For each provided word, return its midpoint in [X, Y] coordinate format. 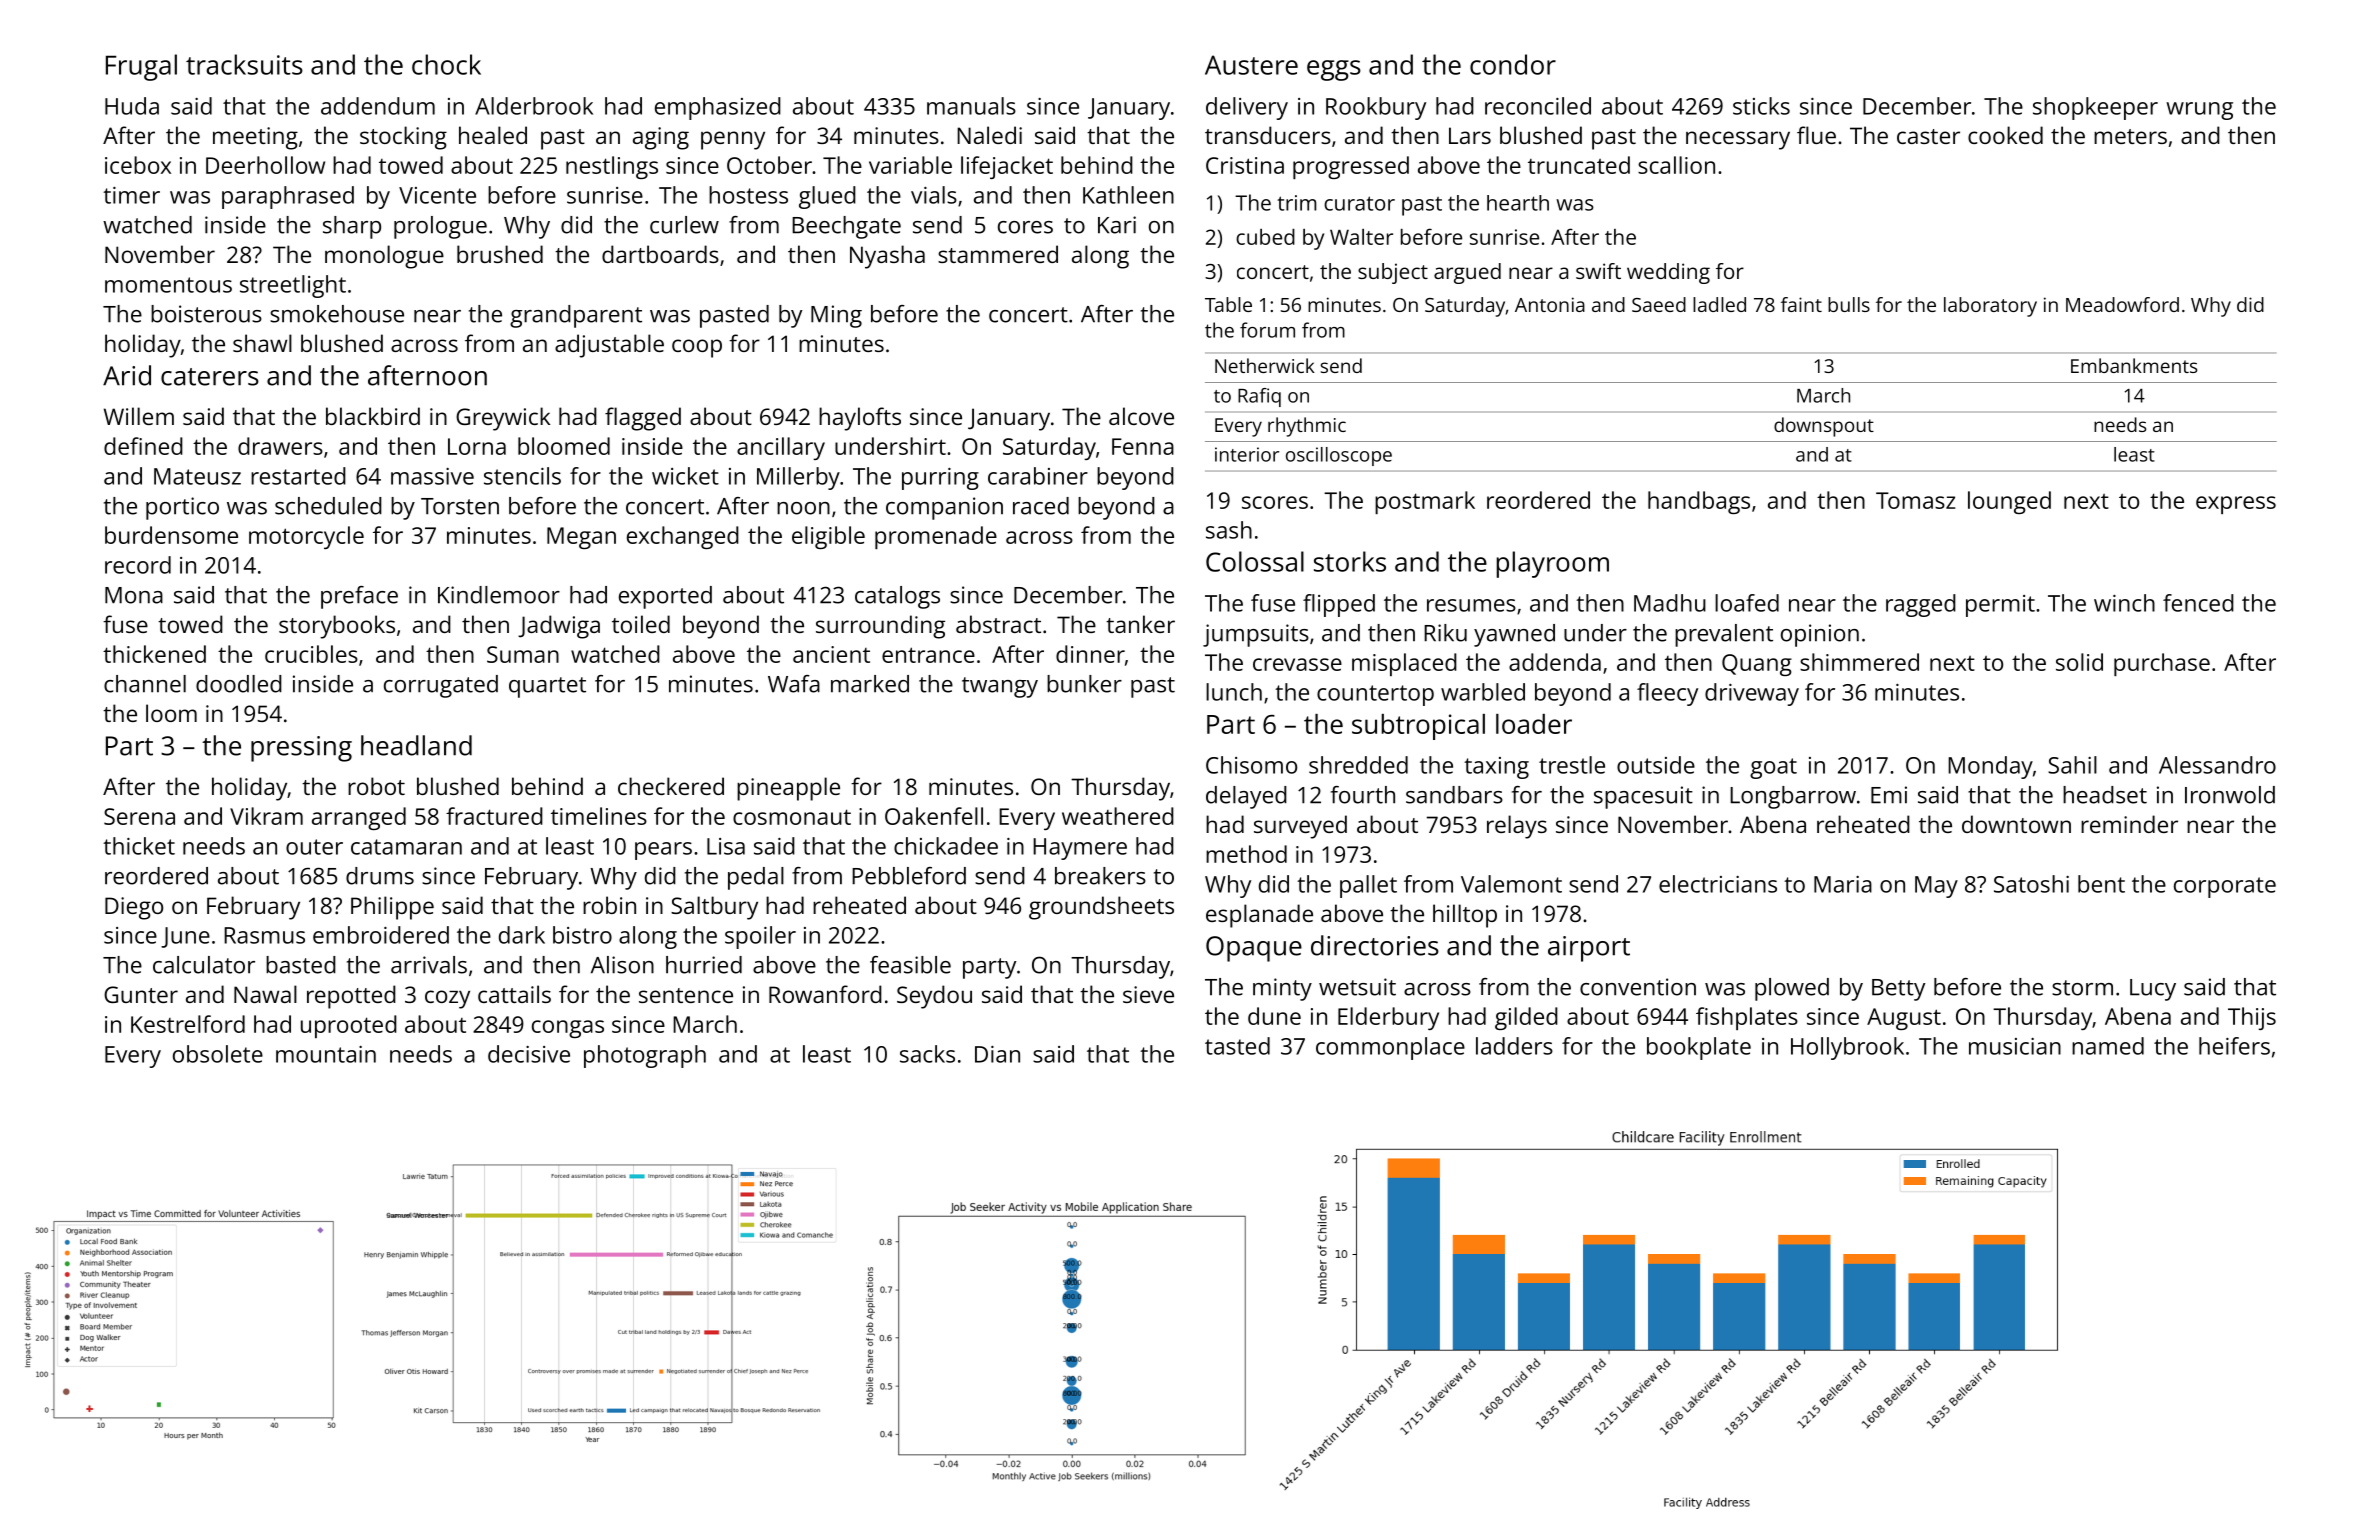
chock [446, 64]
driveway [1752, 694]
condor [1513, 64]
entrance [928, 655]
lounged [2009, 502]
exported [665, 597]
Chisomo [1251, 765]
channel [145, 684]
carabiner [1038, 476]
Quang [1757, 665]
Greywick [503, 419]
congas [568, 1029]
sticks [1761, 106]
